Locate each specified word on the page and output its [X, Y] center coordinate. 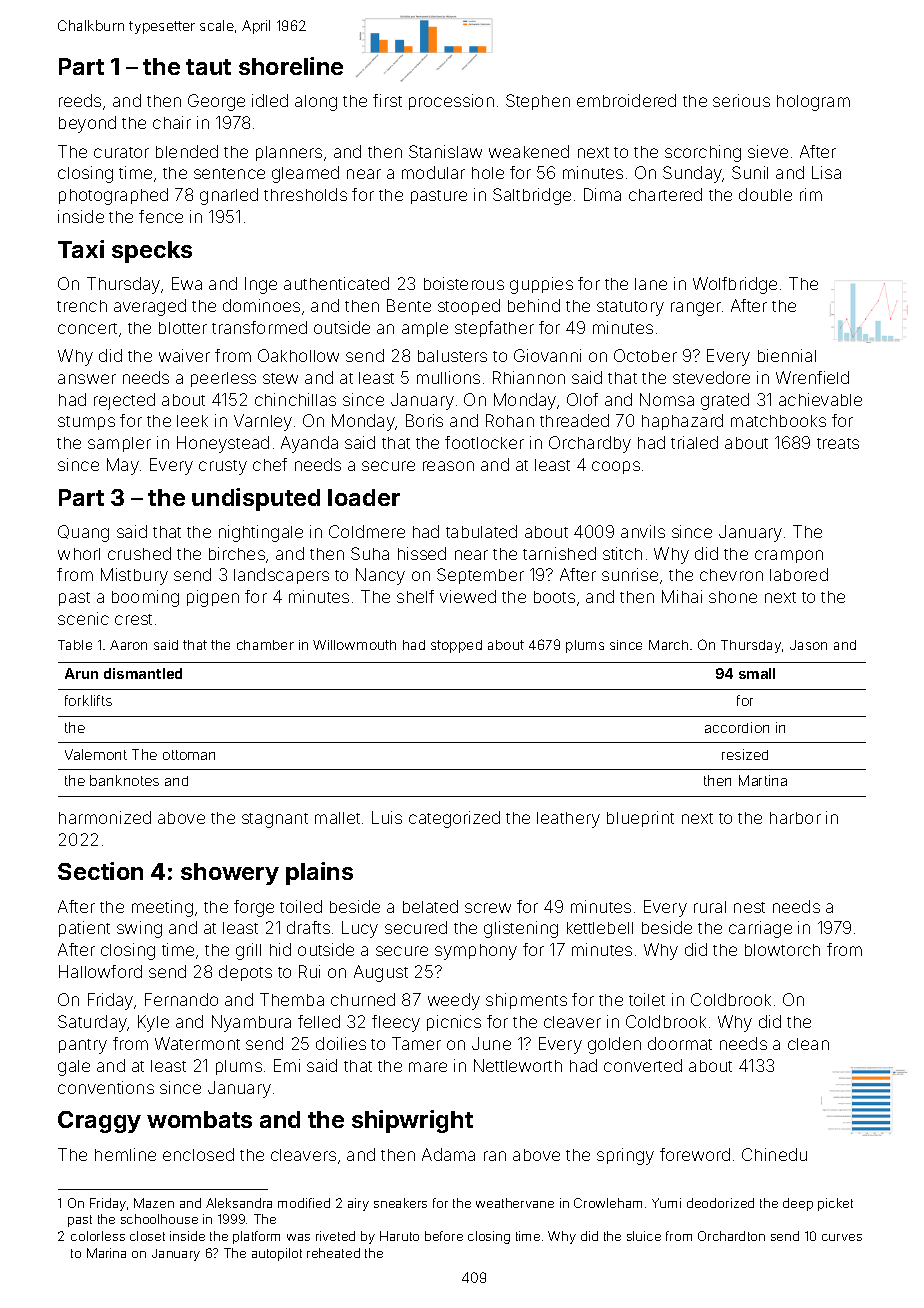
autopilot [277, 1254]
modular [433, 172]
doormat [680, 1043]
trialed [694, 442]
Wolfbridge [735, 285]
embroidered [626, 100]
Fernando [181, 999]
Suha [370, 553]
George [216, 102]
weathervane [515, 1203]
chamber [265, 645]
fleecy [396, 1023]
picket [835, 1204]
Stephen [538, 102]
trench [82, 306]
